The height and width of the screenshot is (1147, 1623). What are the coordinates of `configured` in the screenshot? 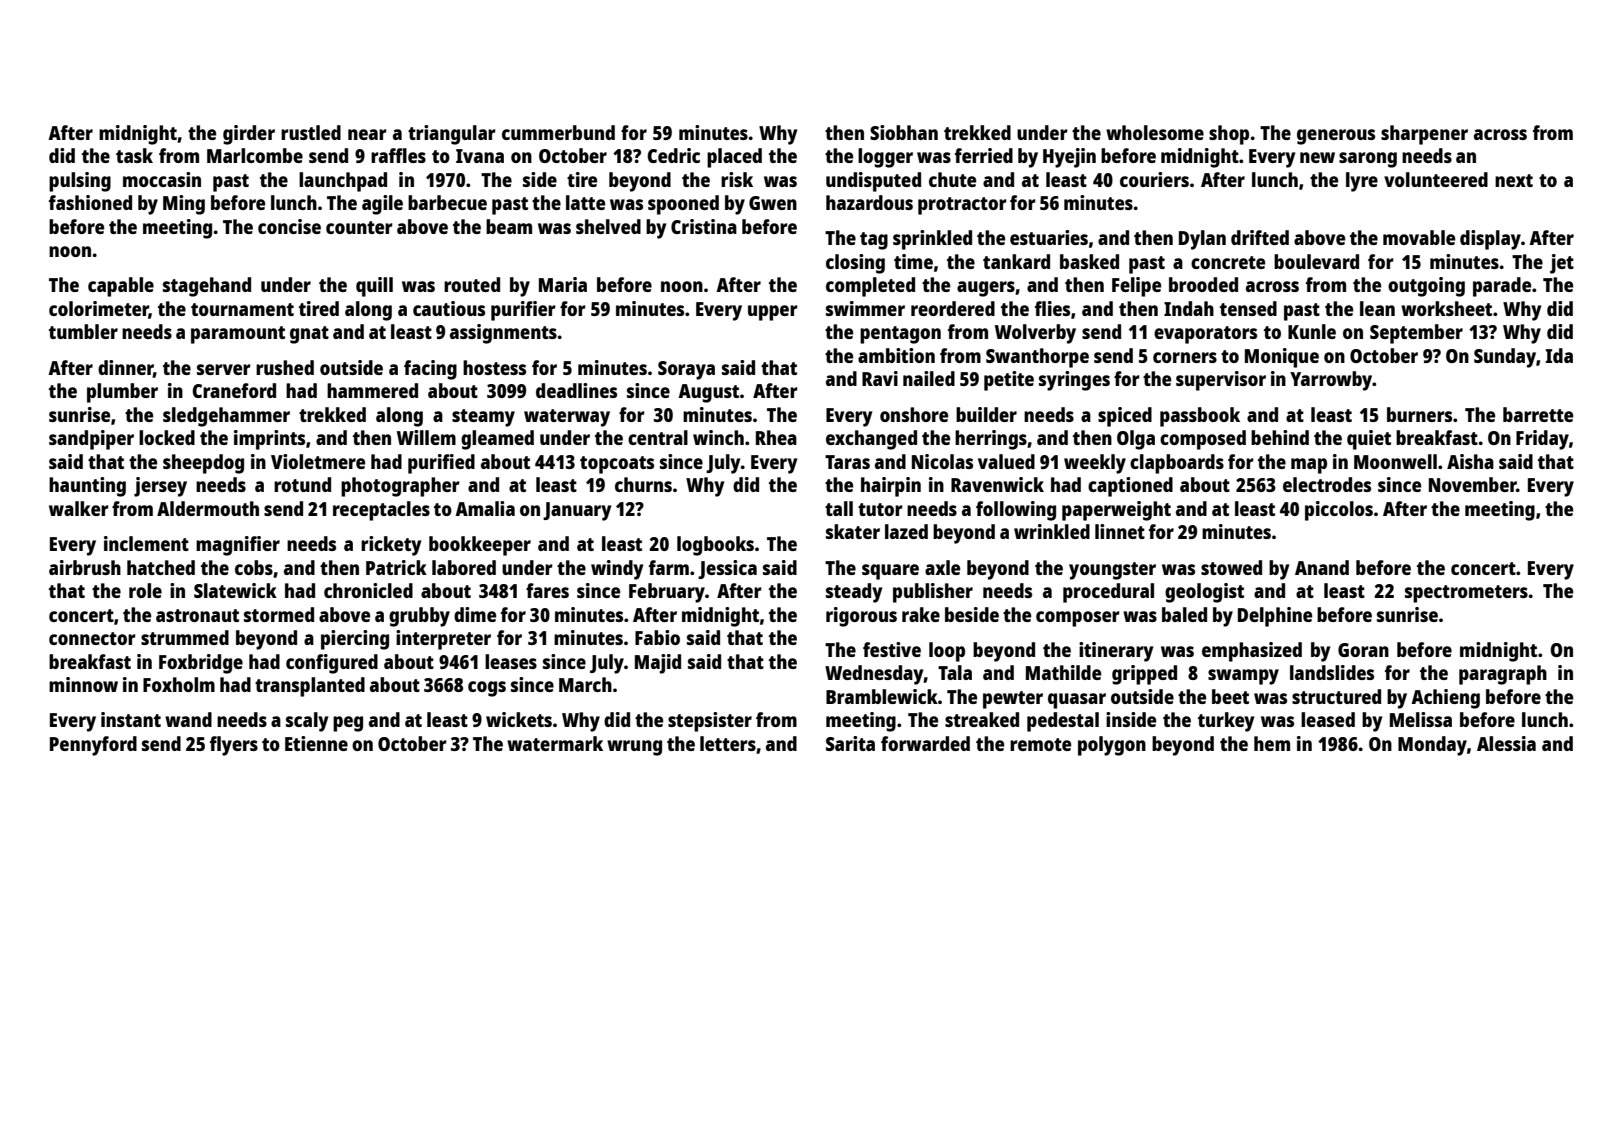 It's located at (332, 664).
